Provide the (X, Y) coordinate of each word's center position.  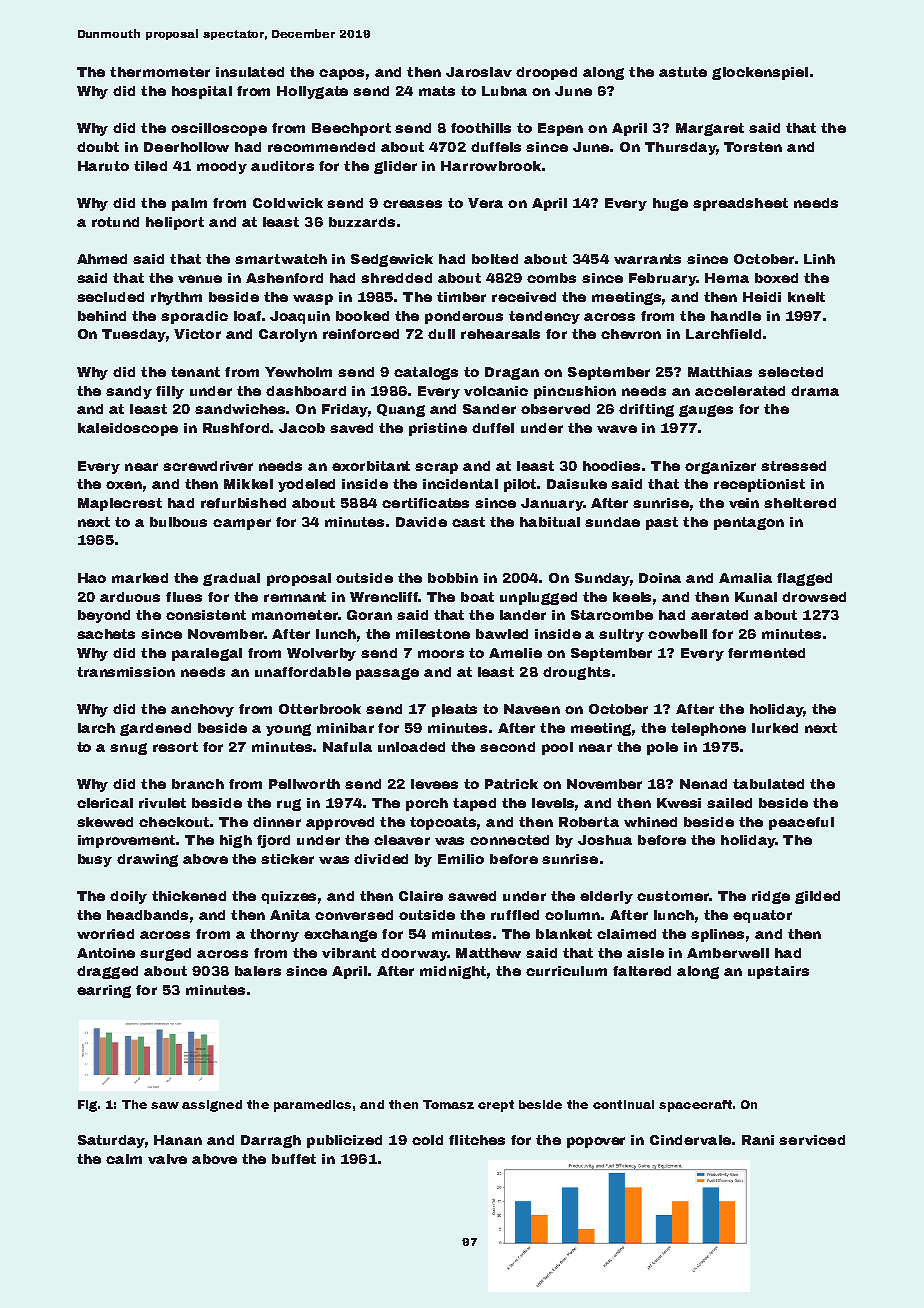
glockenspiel (760, 73)
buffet (294, 1159)
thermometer (160, 72)
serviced (812, 1140)
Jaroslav (479, 72)
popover (596, 1142)
